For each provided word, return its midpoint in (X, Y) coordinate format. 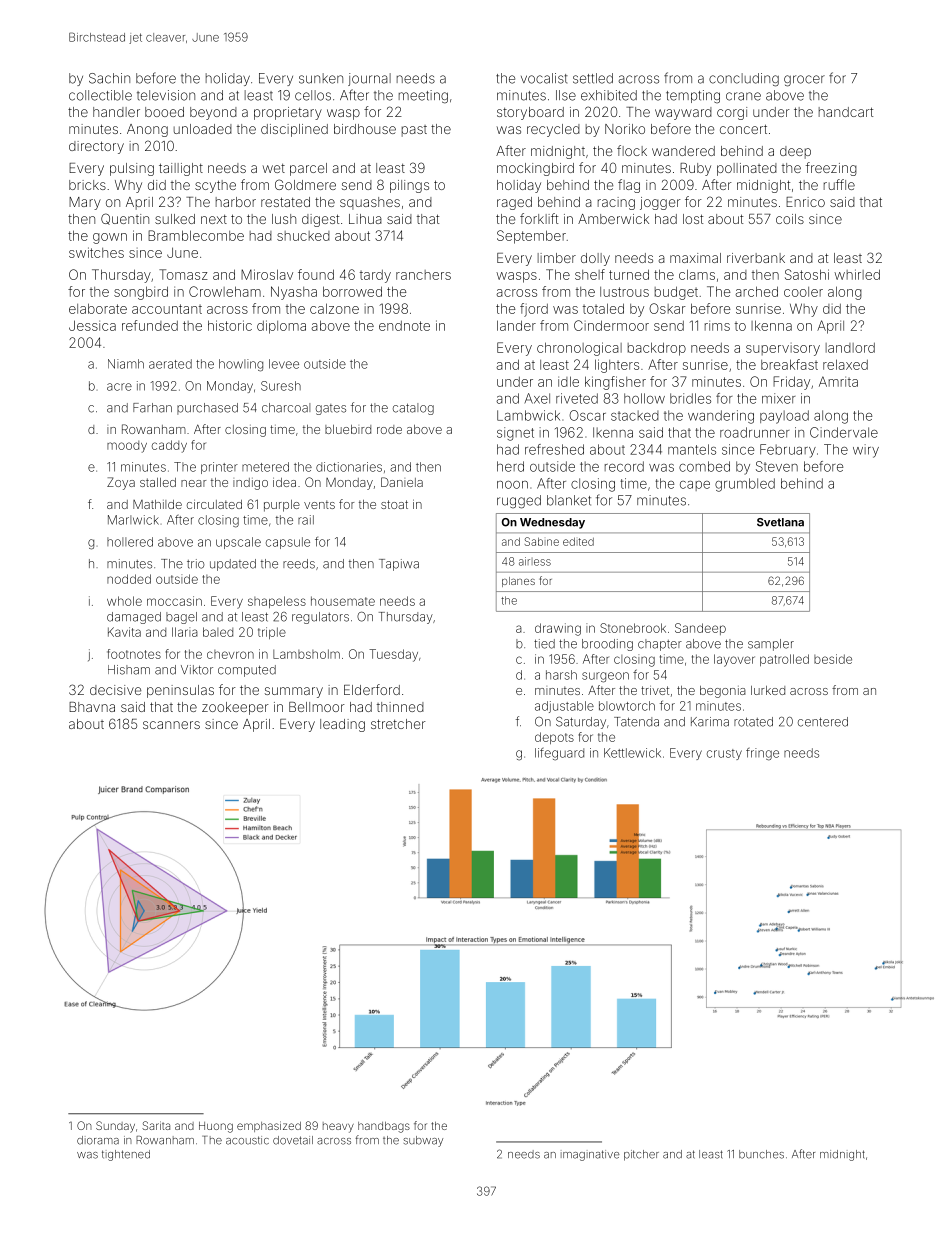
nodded (129, 579)
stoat (394, 504)
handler (116, 112)
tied (544, 644)
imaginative (590, 1155)
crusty (724, 754)
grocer (804, 81)
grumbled (745, 485)
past (414, 131)
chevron (230, 654)
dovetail (293, 1140)
